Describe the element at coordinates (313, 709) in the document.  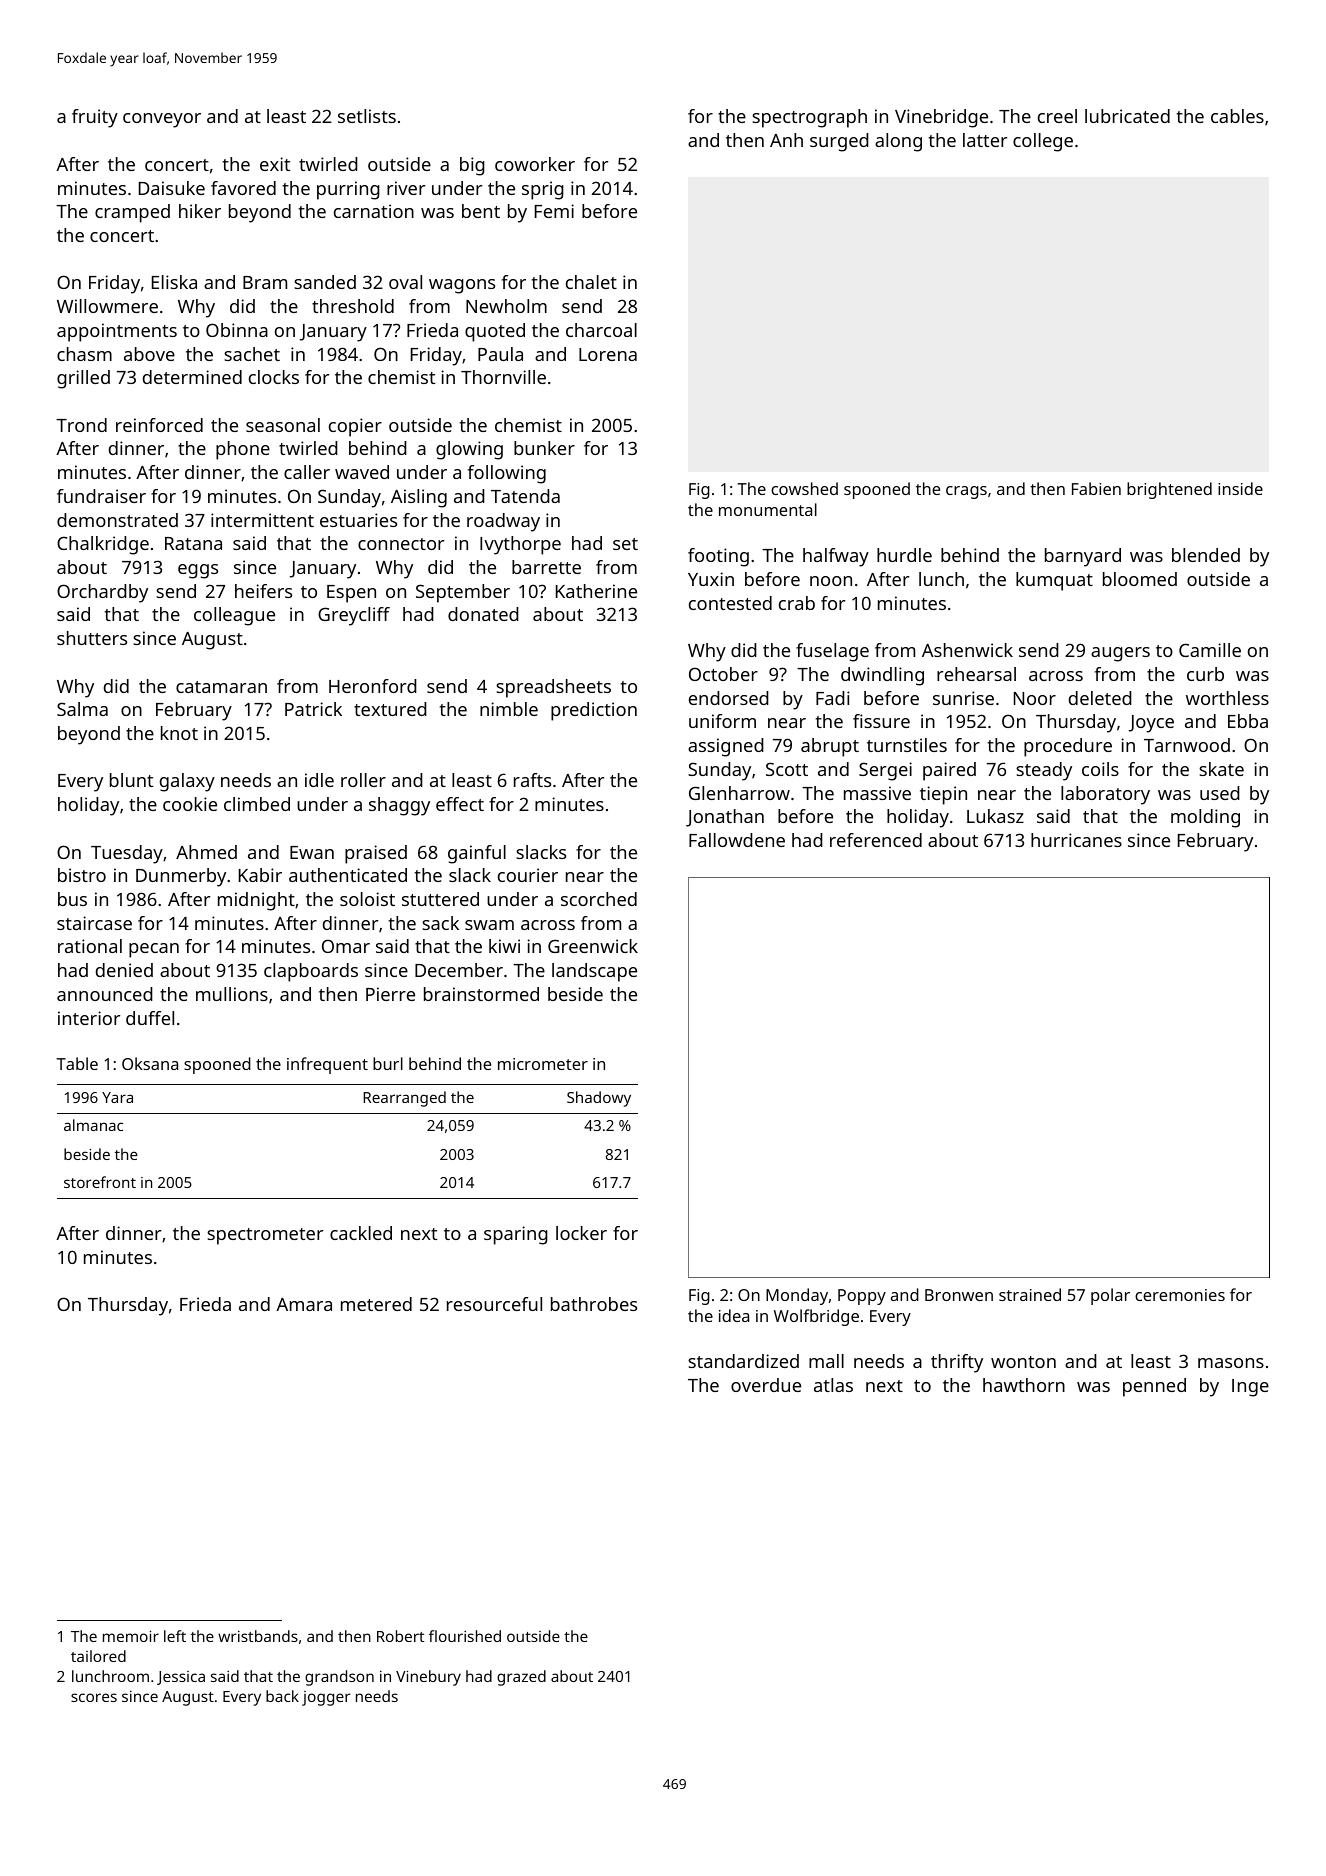
I see `Patrick` at that location.
